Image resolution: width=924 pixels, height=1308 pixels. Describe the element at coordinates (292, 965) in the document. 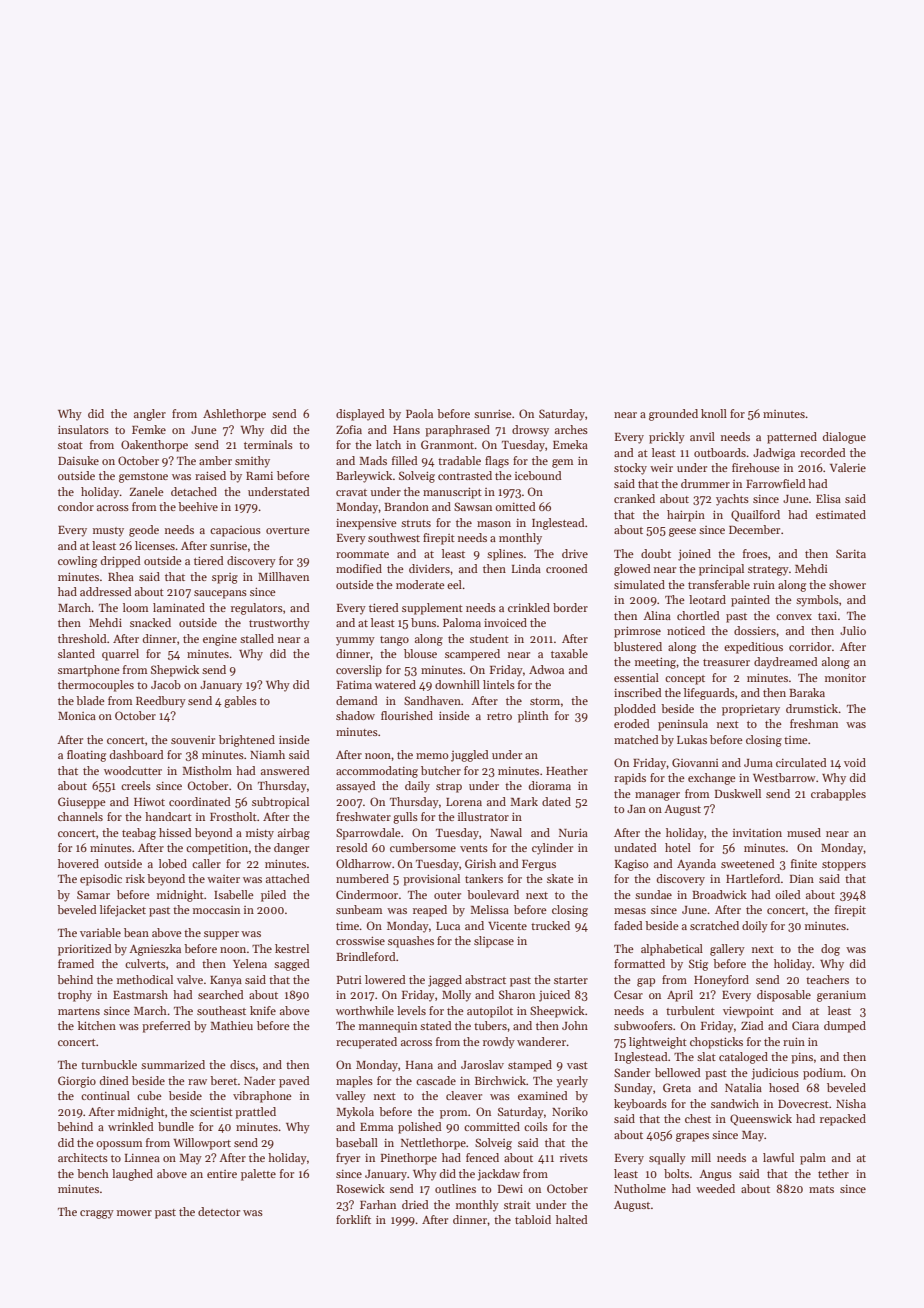

I see `sagged` at that location.
